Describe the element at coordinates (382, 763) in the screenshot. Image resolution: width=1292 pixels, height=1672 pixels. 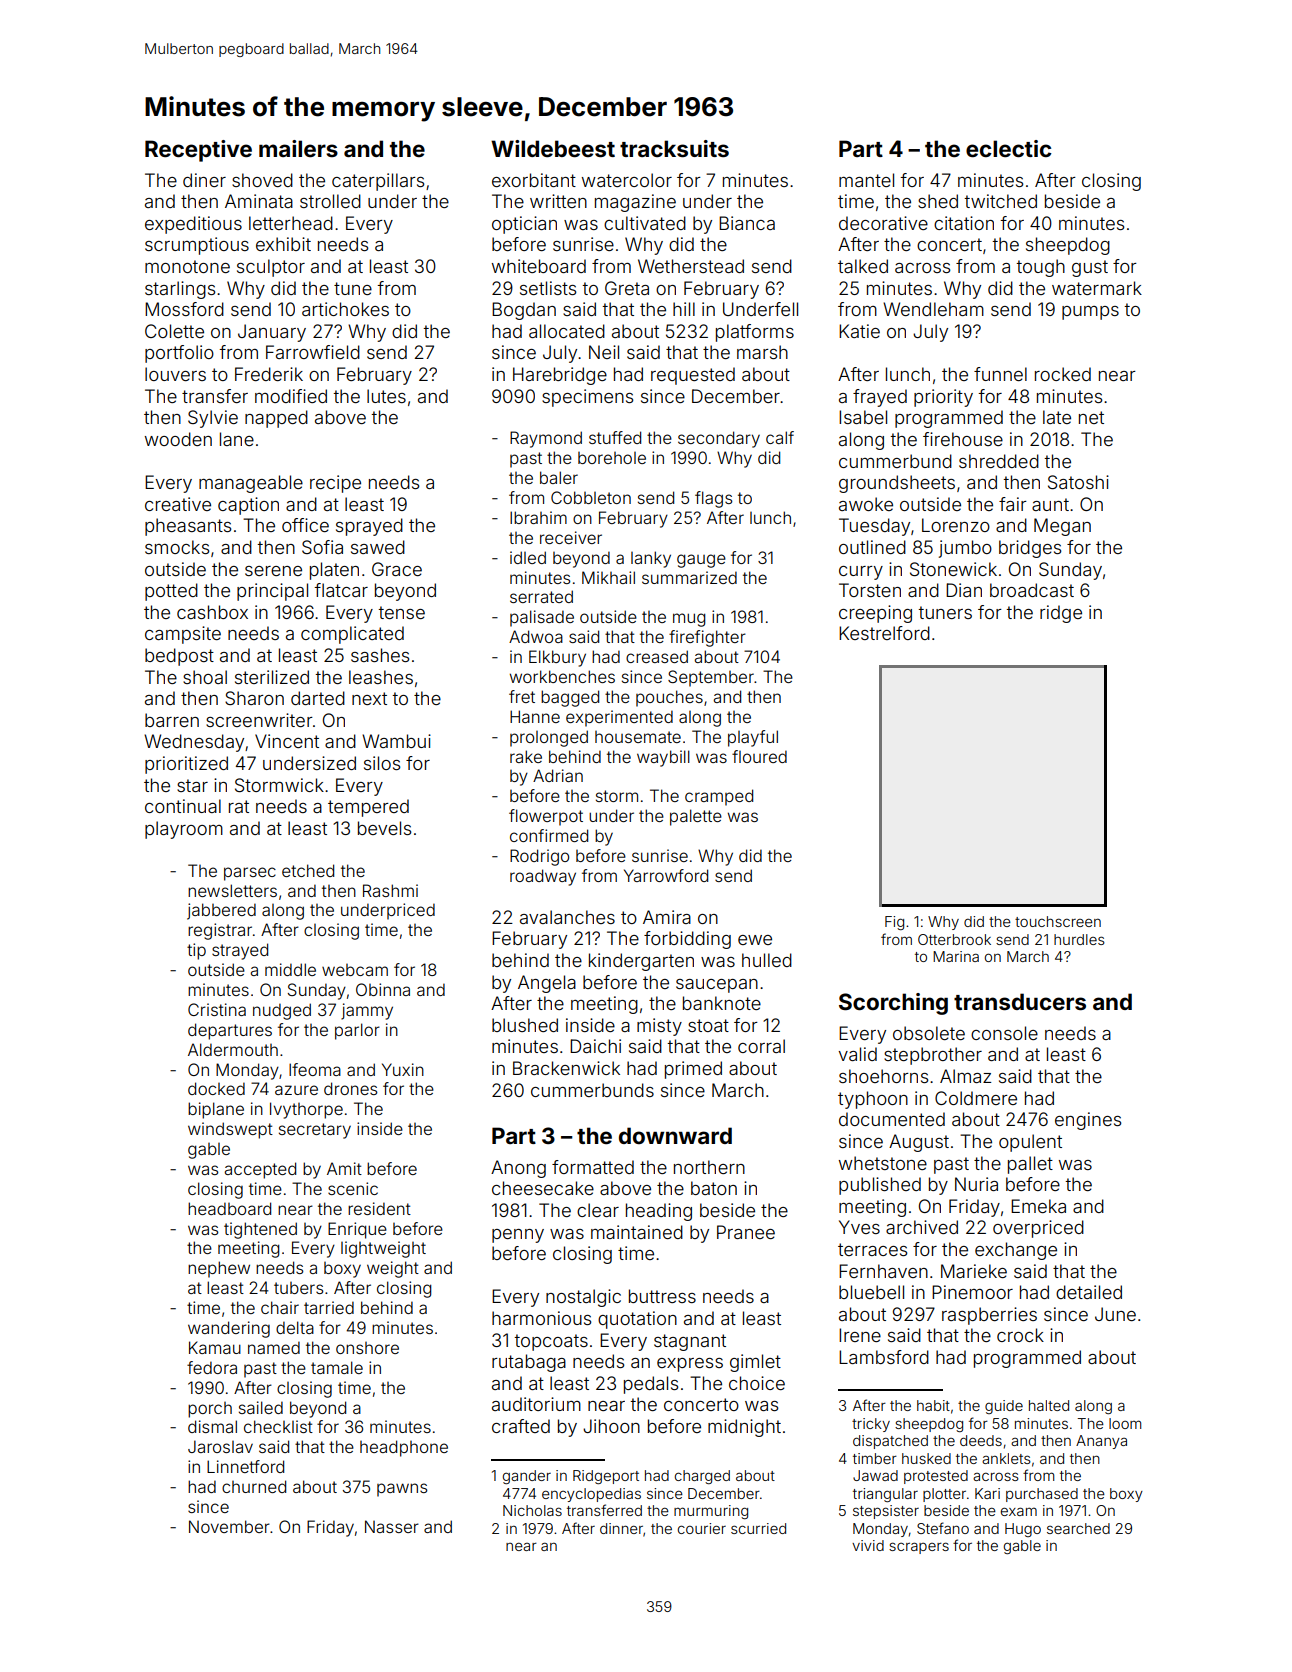
I see `silos` at that location.
